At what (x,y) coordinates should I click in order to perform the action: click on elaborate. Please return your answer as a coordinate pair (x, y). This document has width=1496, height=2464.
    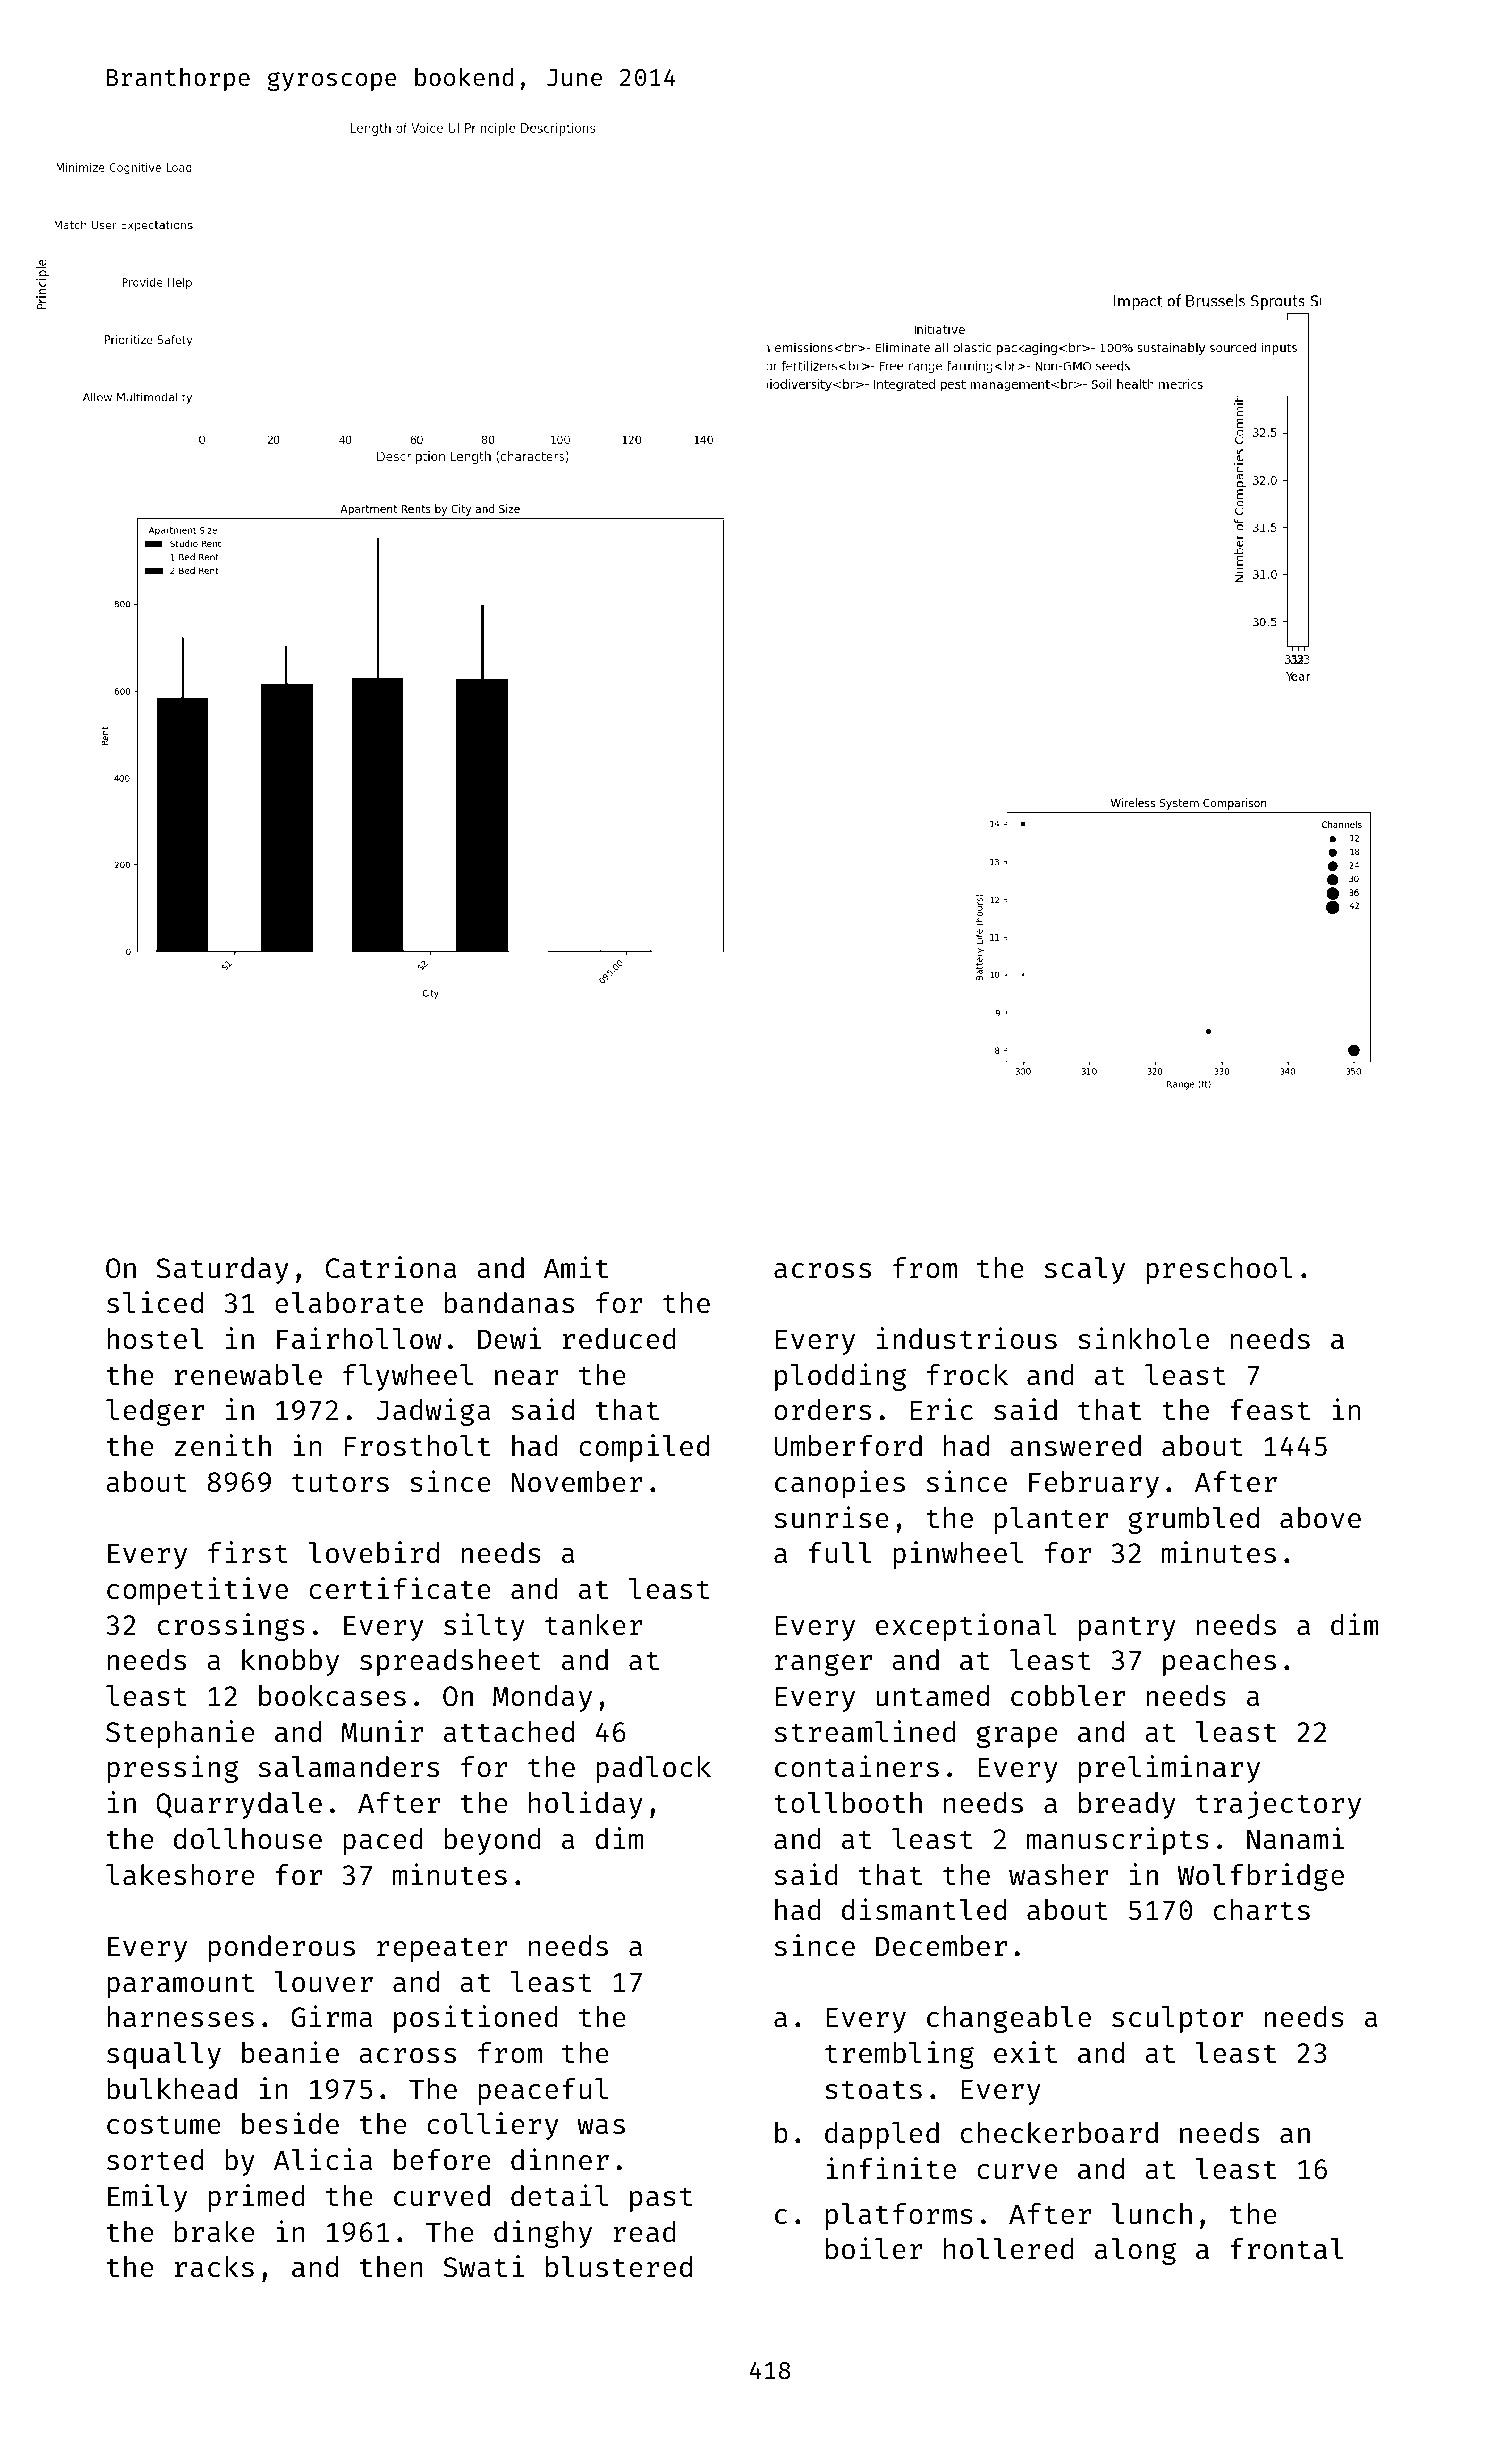
    Looking at the image, I should click on (349, 1303).
